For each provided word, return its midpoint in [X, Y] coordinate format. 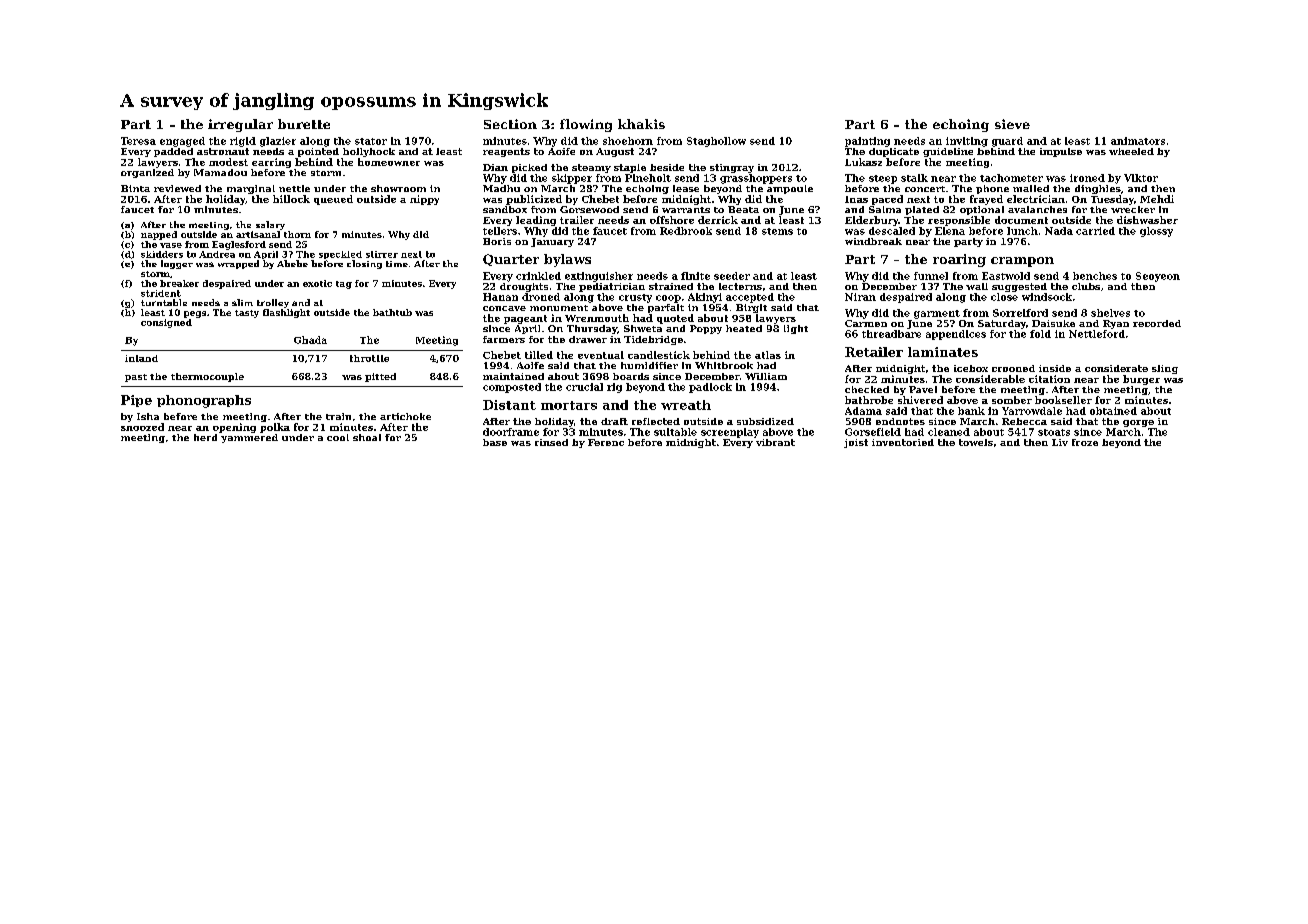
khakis [641, 124]
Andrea [217, 254]
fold [1040, 334]
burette [304, 124]
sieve [1012, 124]
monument [559, 308]
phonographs [204, 401]
